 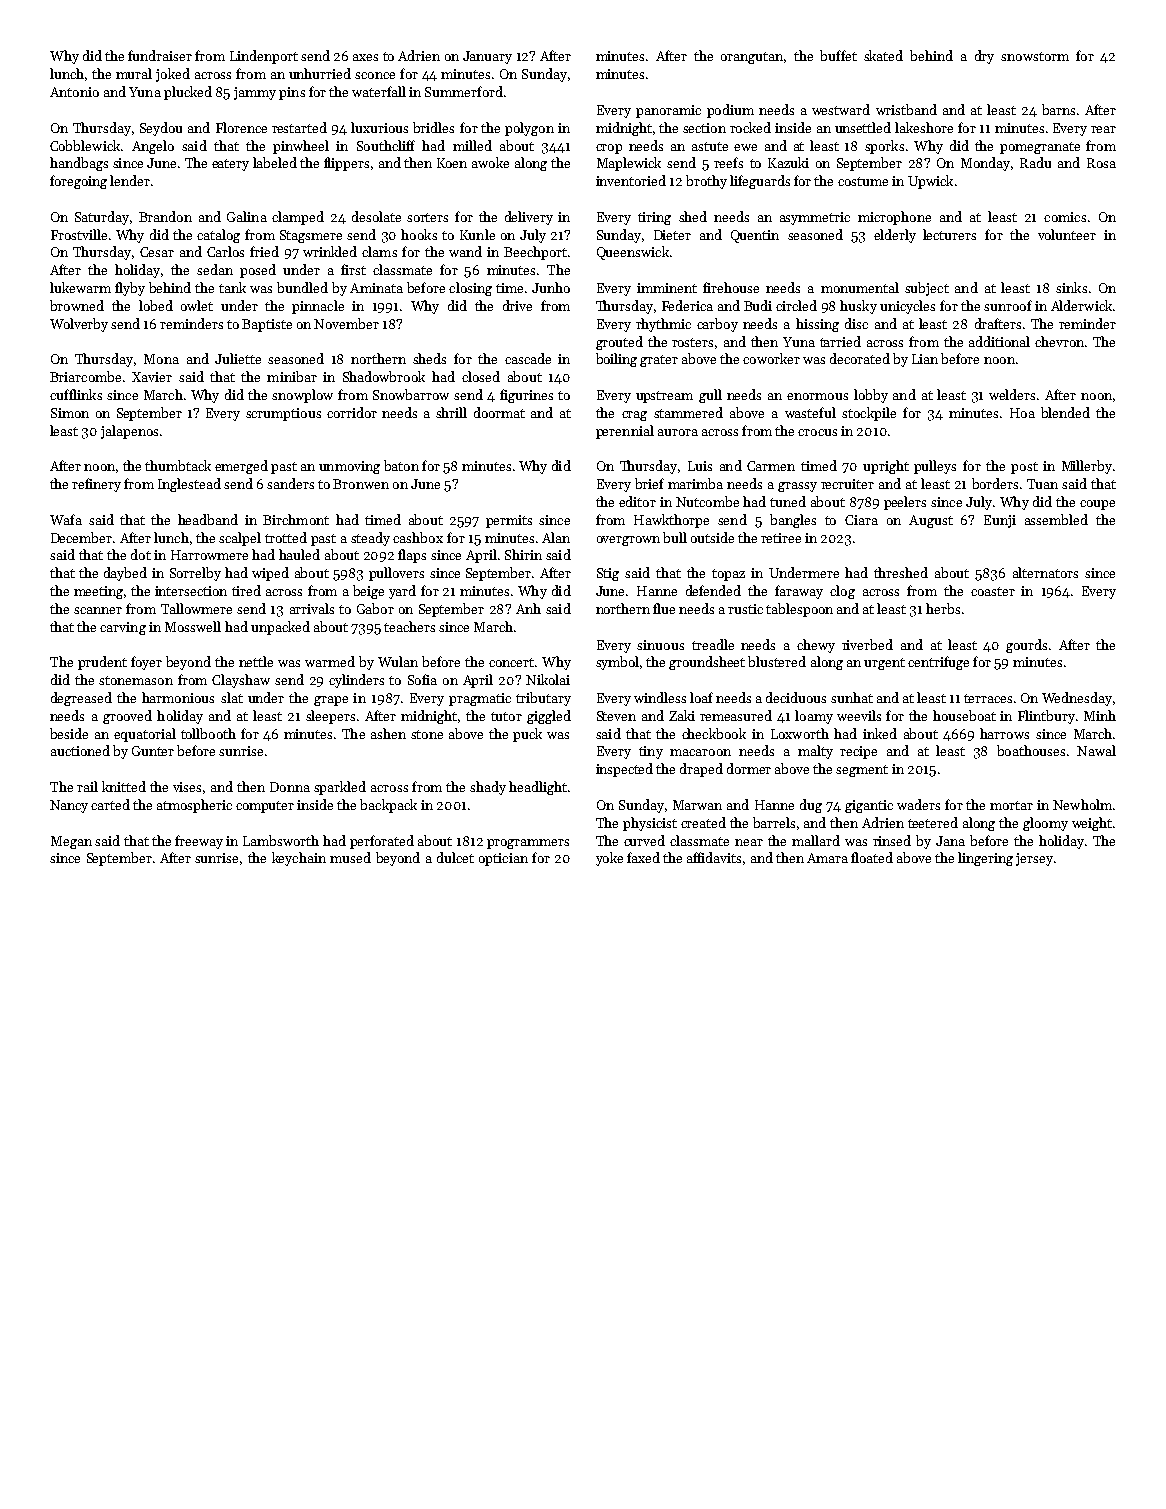 I want to click on lingering, so click(x=985, y=859).
